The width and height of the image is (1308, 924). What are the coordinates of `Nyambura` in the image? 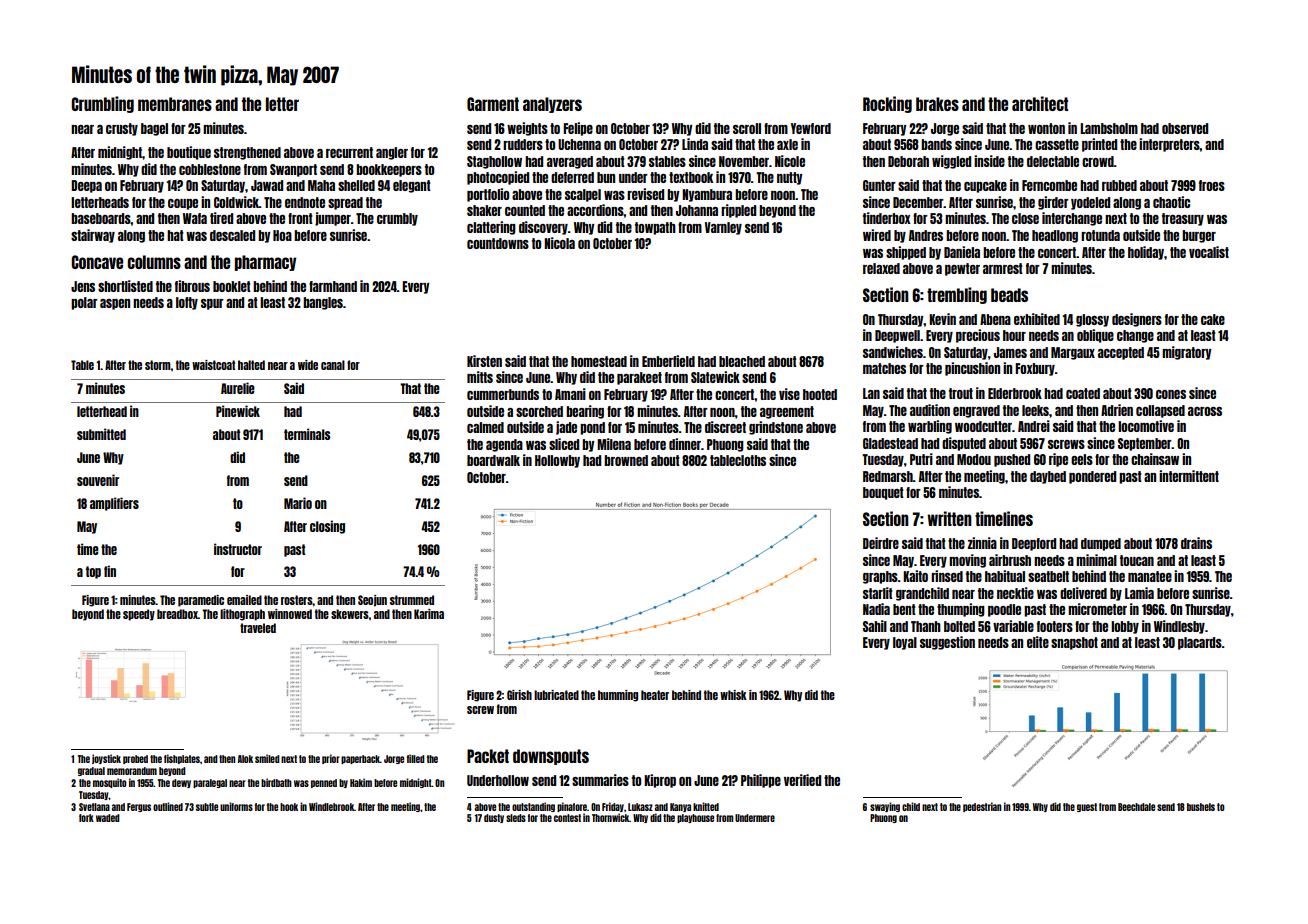 It's located at (707, 195).
